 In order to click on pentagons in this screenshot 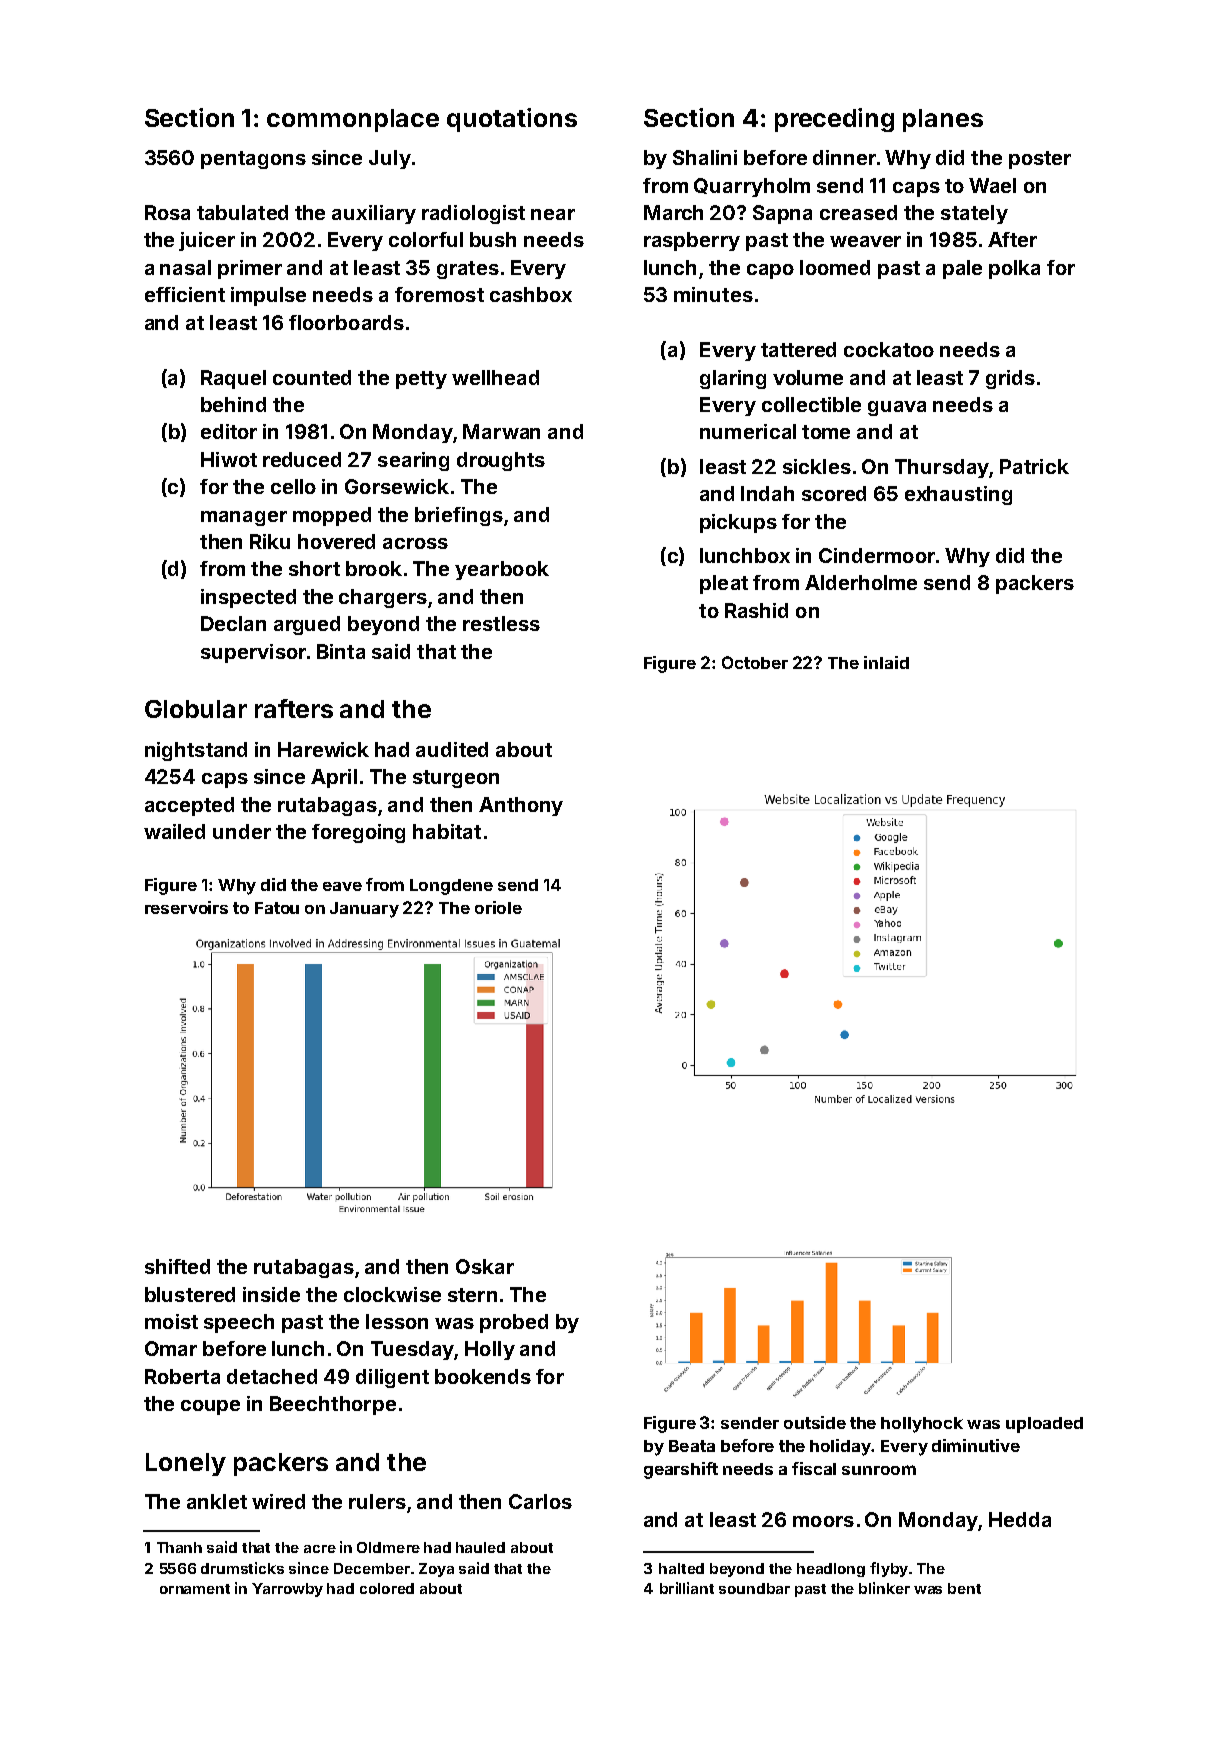, I will do `click(253, 160)`.
